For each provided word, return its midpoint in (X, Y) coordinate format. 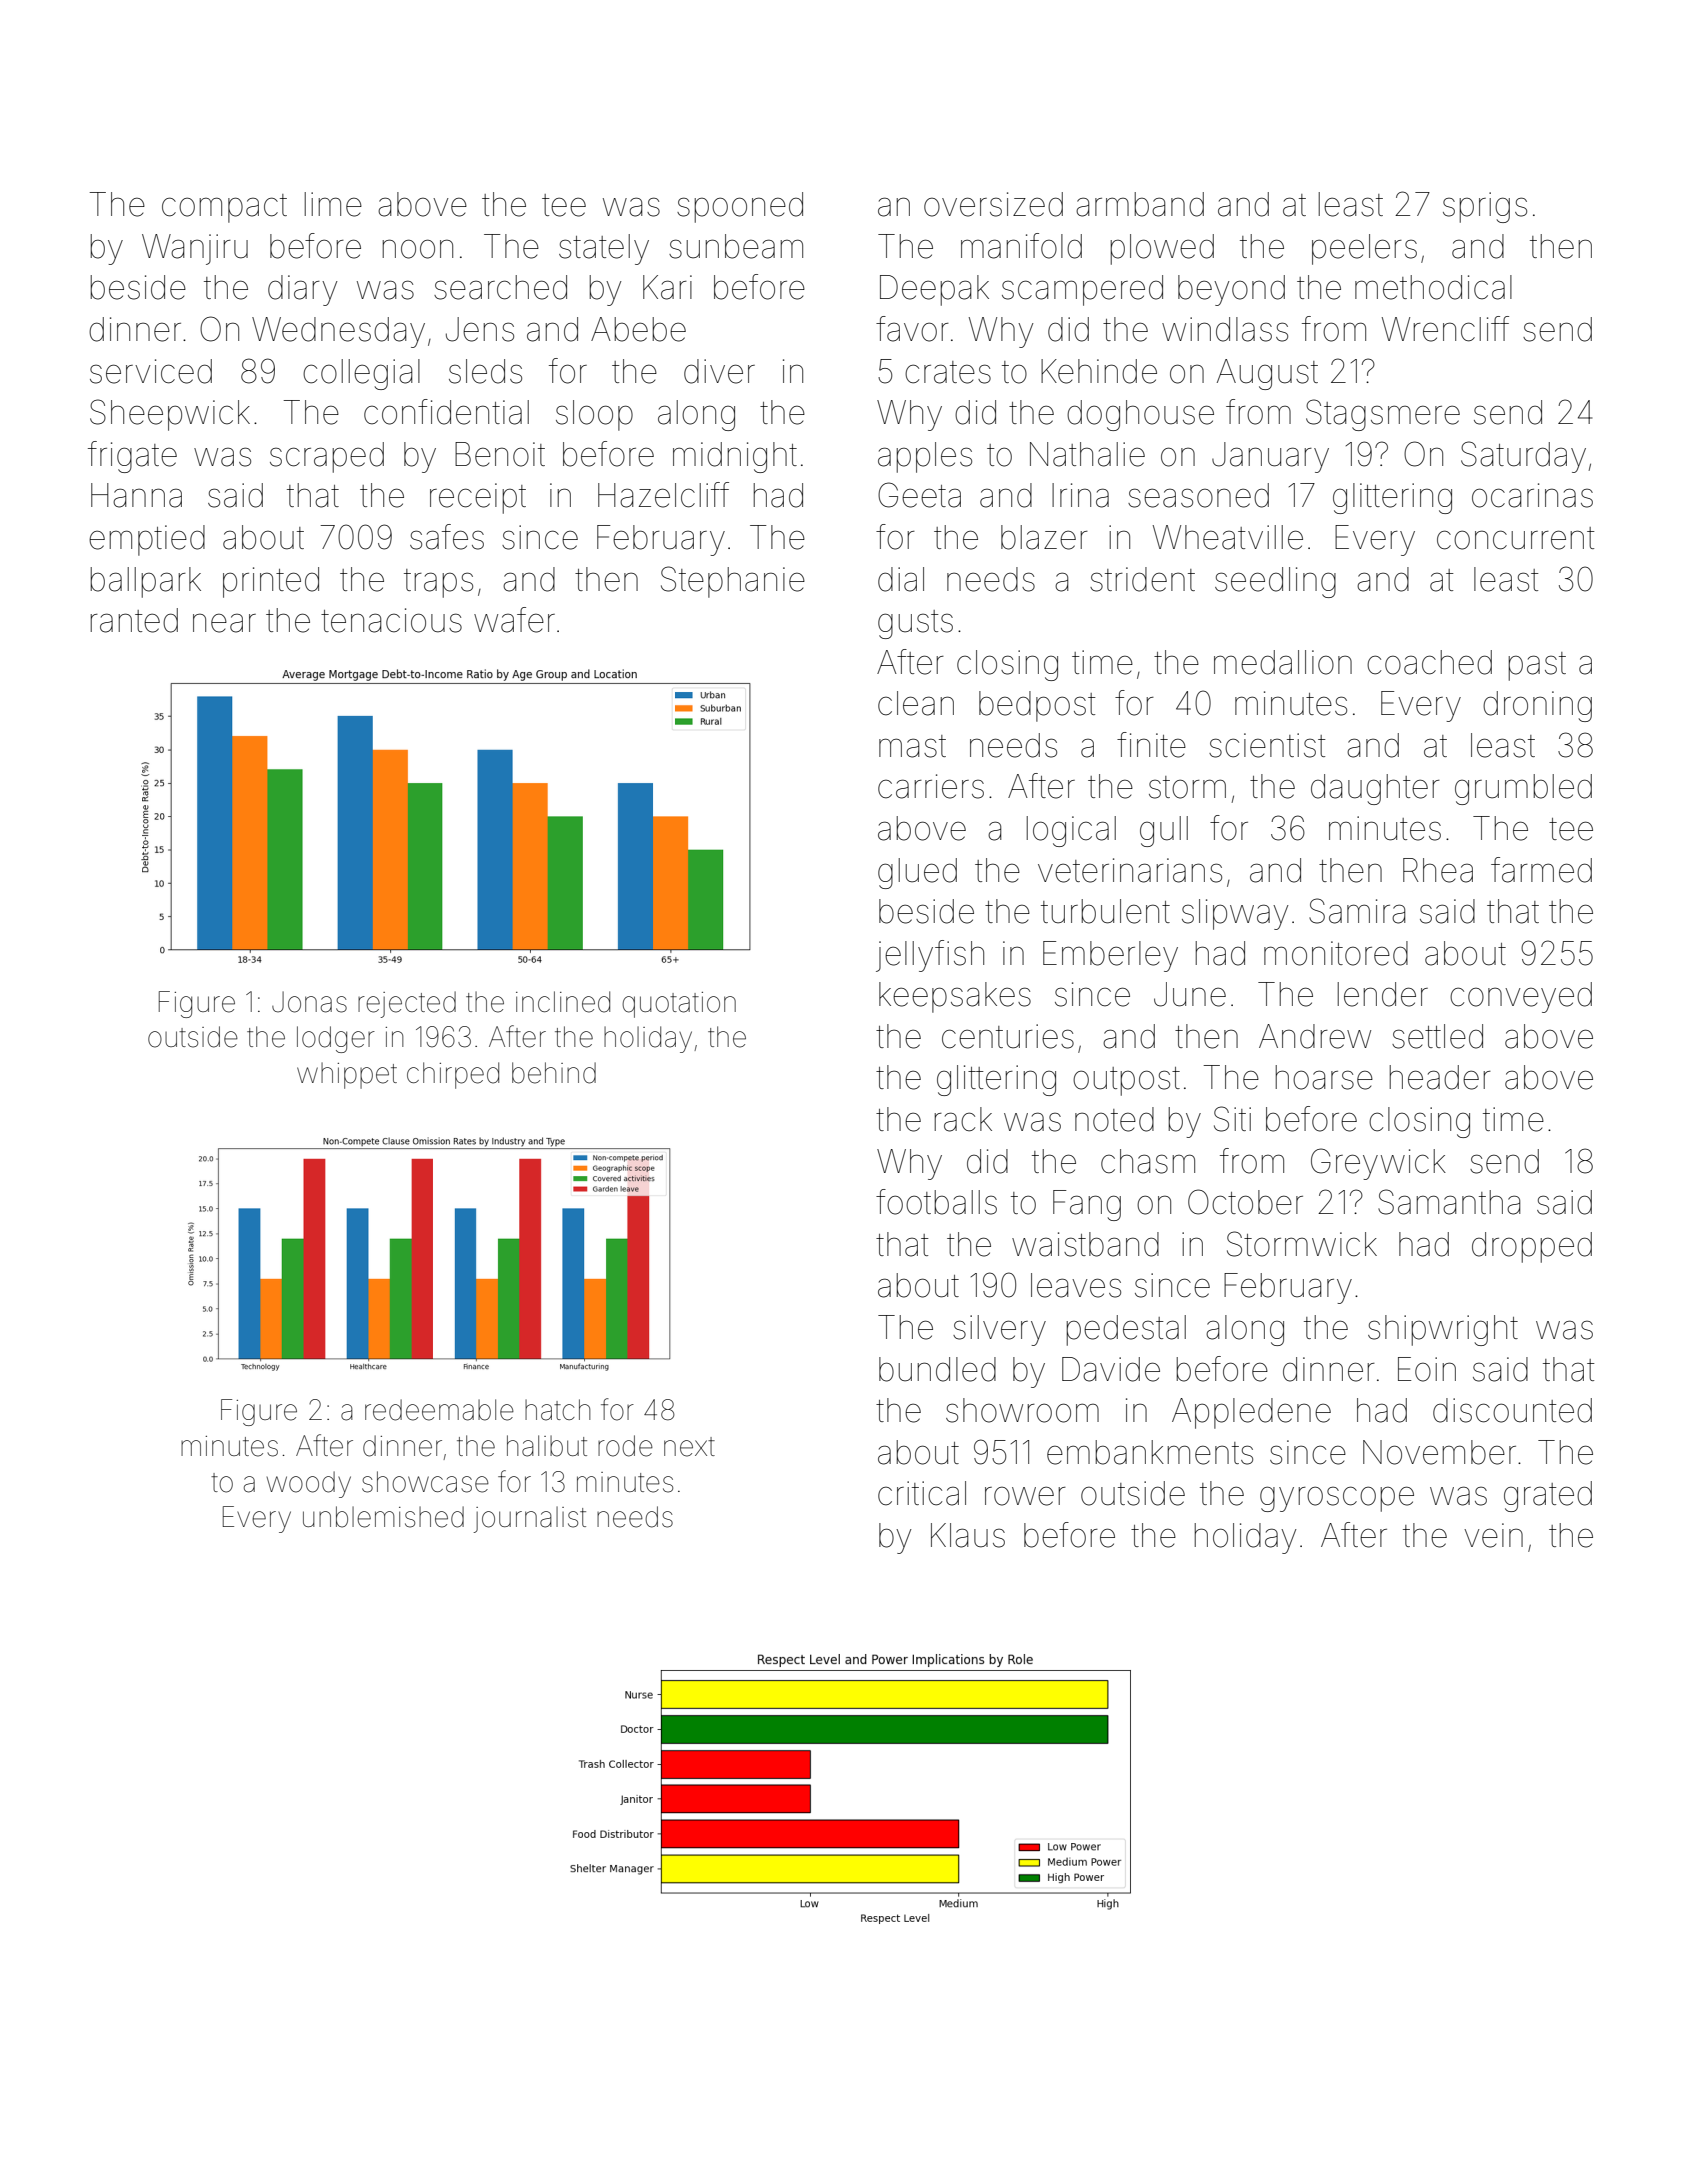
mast (912, 746)
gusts (915, 624)
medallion (1283, 662)
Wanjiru (195, 249)
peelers (1364, 249)
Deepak (934, 290)
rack (963, 1119)
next (689, 1447)
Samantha (1449, 1202)
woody (309, 1484)
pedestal (1126, 1330)
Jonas (309, 1002)
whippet (347, 1075)
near (224, 623)
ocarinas (1532, 495)
